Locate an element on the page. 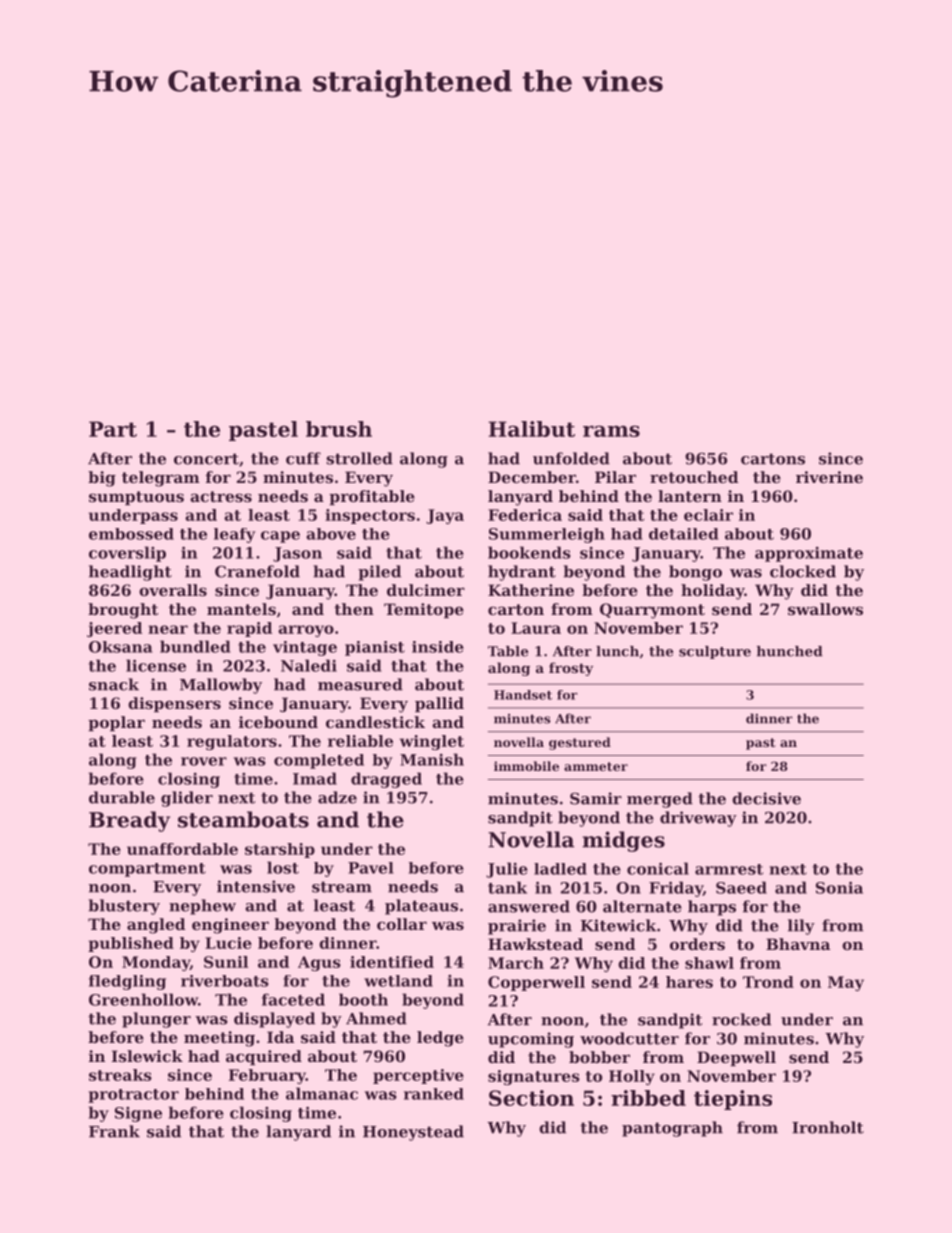 This document has height=1233, width=952. hunched is located at coordinates (790, 651).
